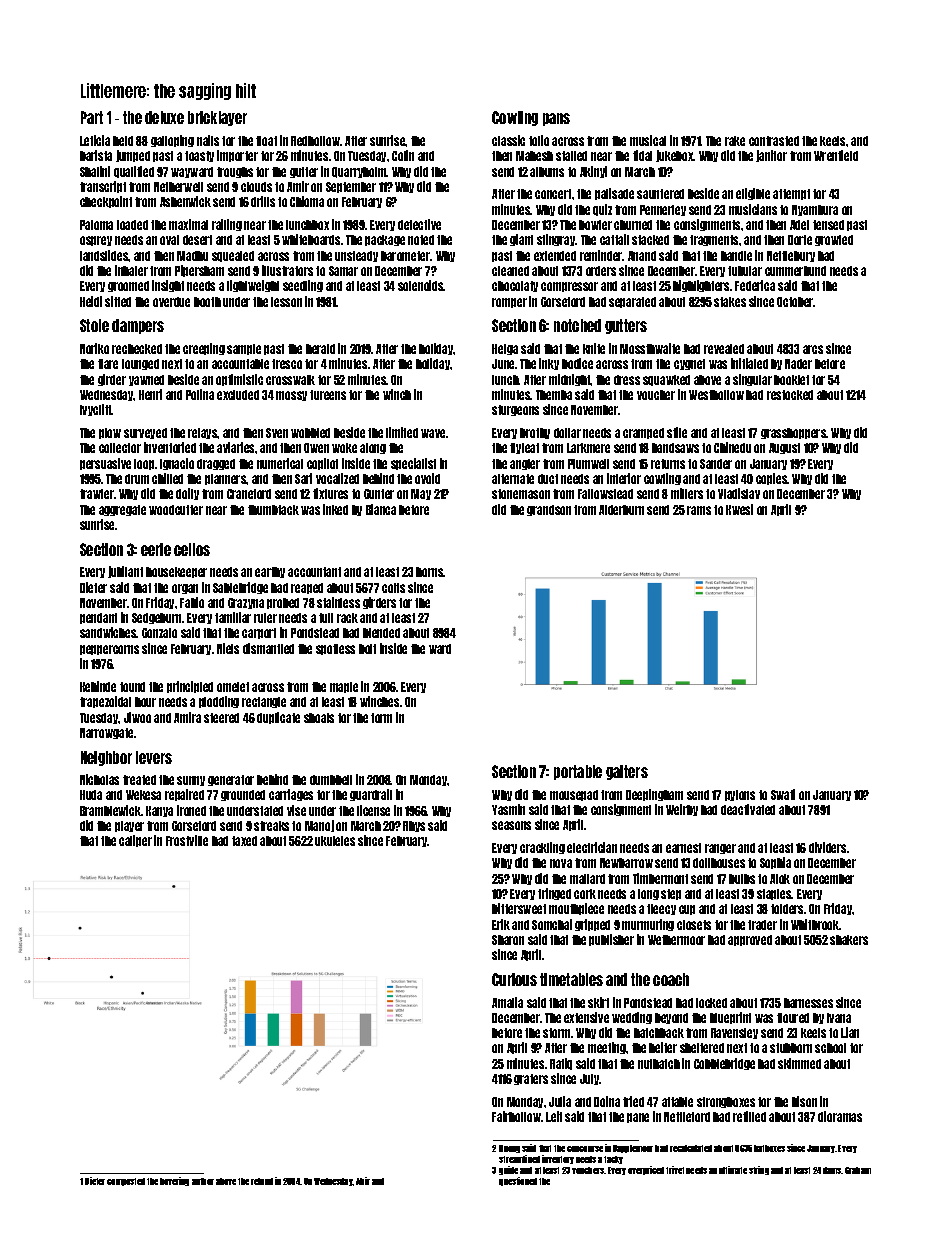 The image size is (952, 1233). I want to click on Alderburn, so click(621, 510).
